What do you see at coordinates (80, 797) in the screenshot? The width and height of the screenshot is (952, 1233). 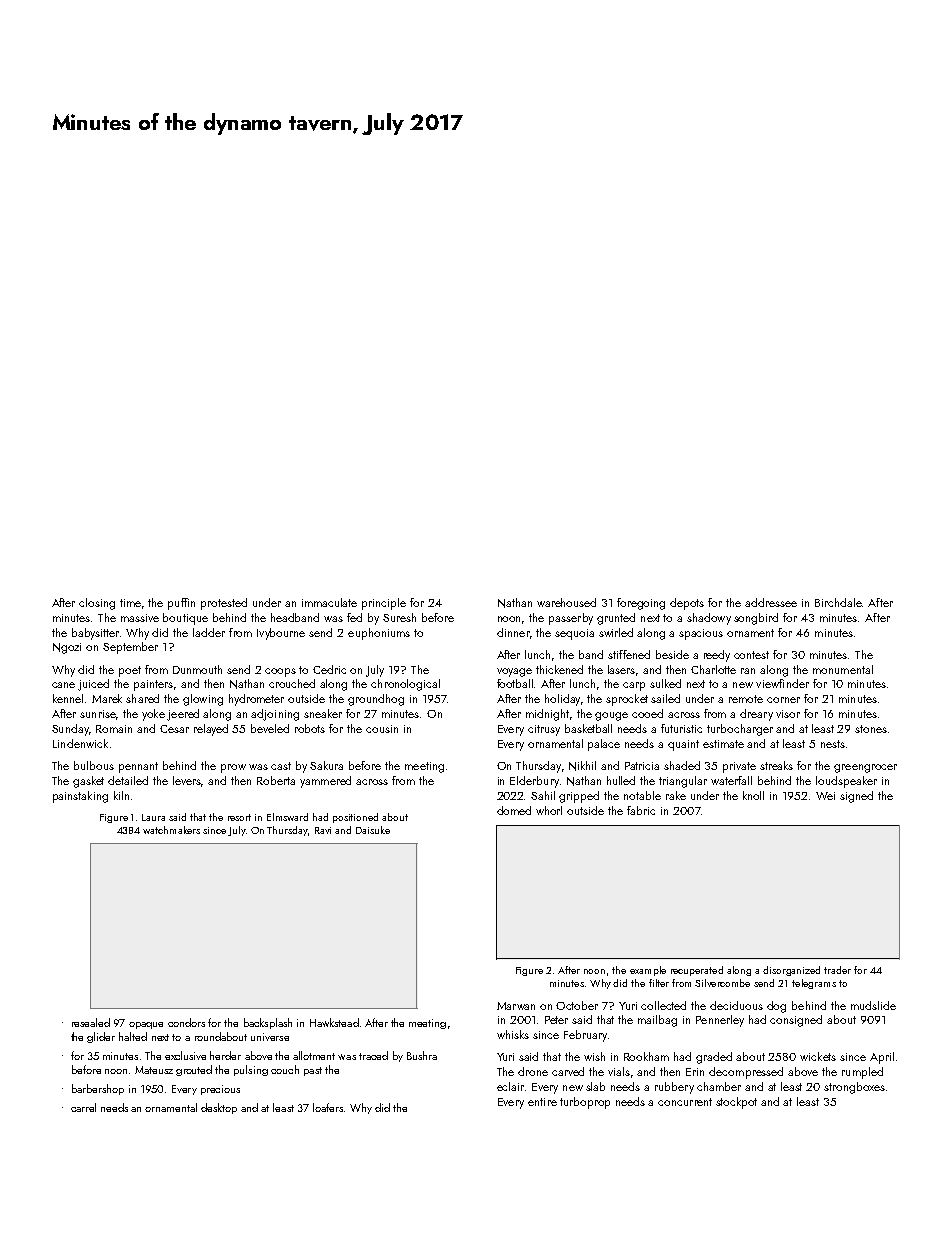 I see `painstaking` at bounding box center [80, 797].
